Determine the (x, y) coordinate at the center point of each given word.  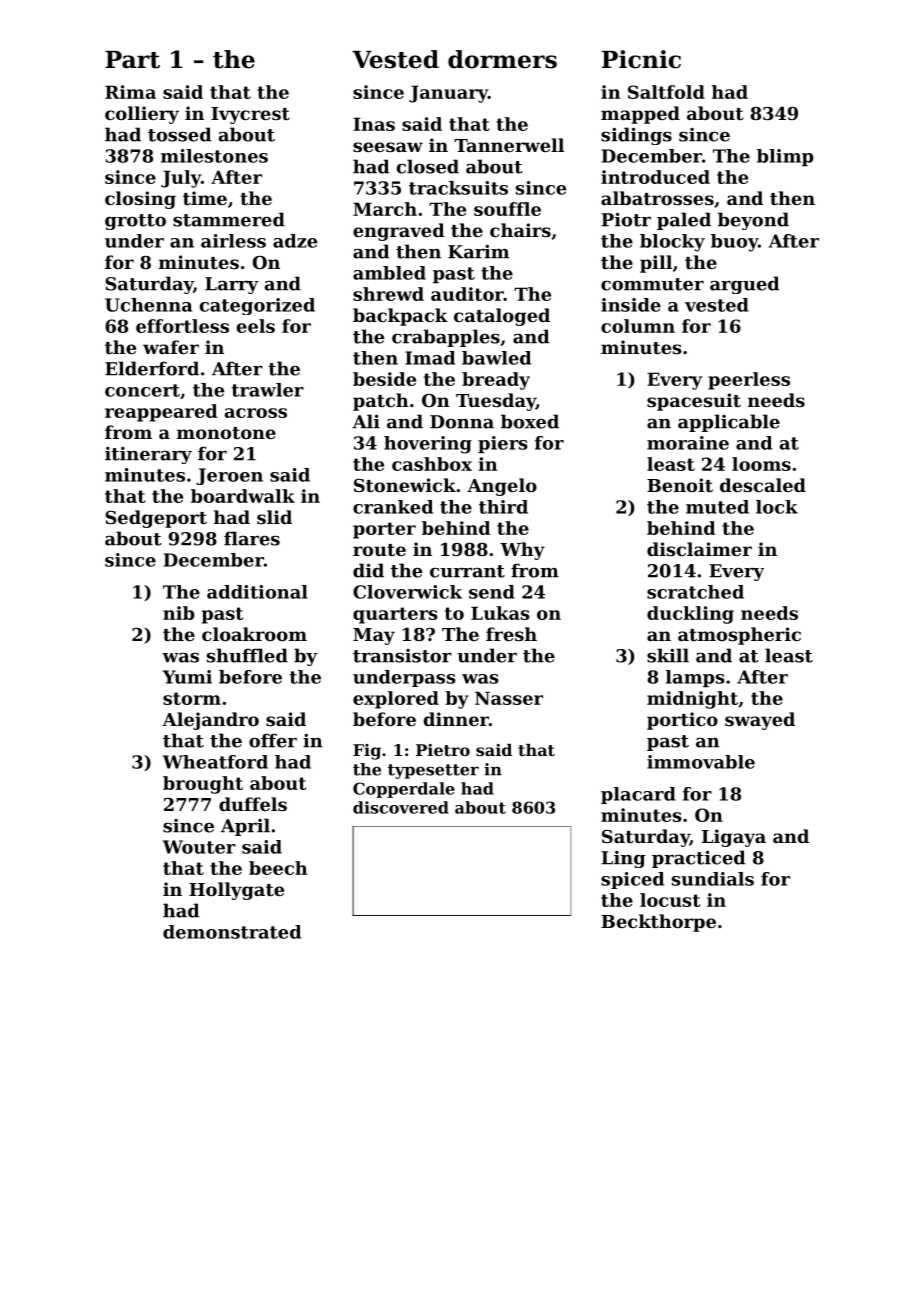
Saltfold (666, 92)
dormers (502, 59)
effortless (182, 326)
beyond (753, 221)
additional (257, 592)
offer (273, 740)
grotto (135, 222)
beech (278, 868)
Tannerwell (509, 145)
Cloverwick (407, 592)
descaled (763, 485)
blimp (785, 157)
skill (668, 655)
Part (132, 60)
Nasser (509, 698)
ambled (389, 273)
